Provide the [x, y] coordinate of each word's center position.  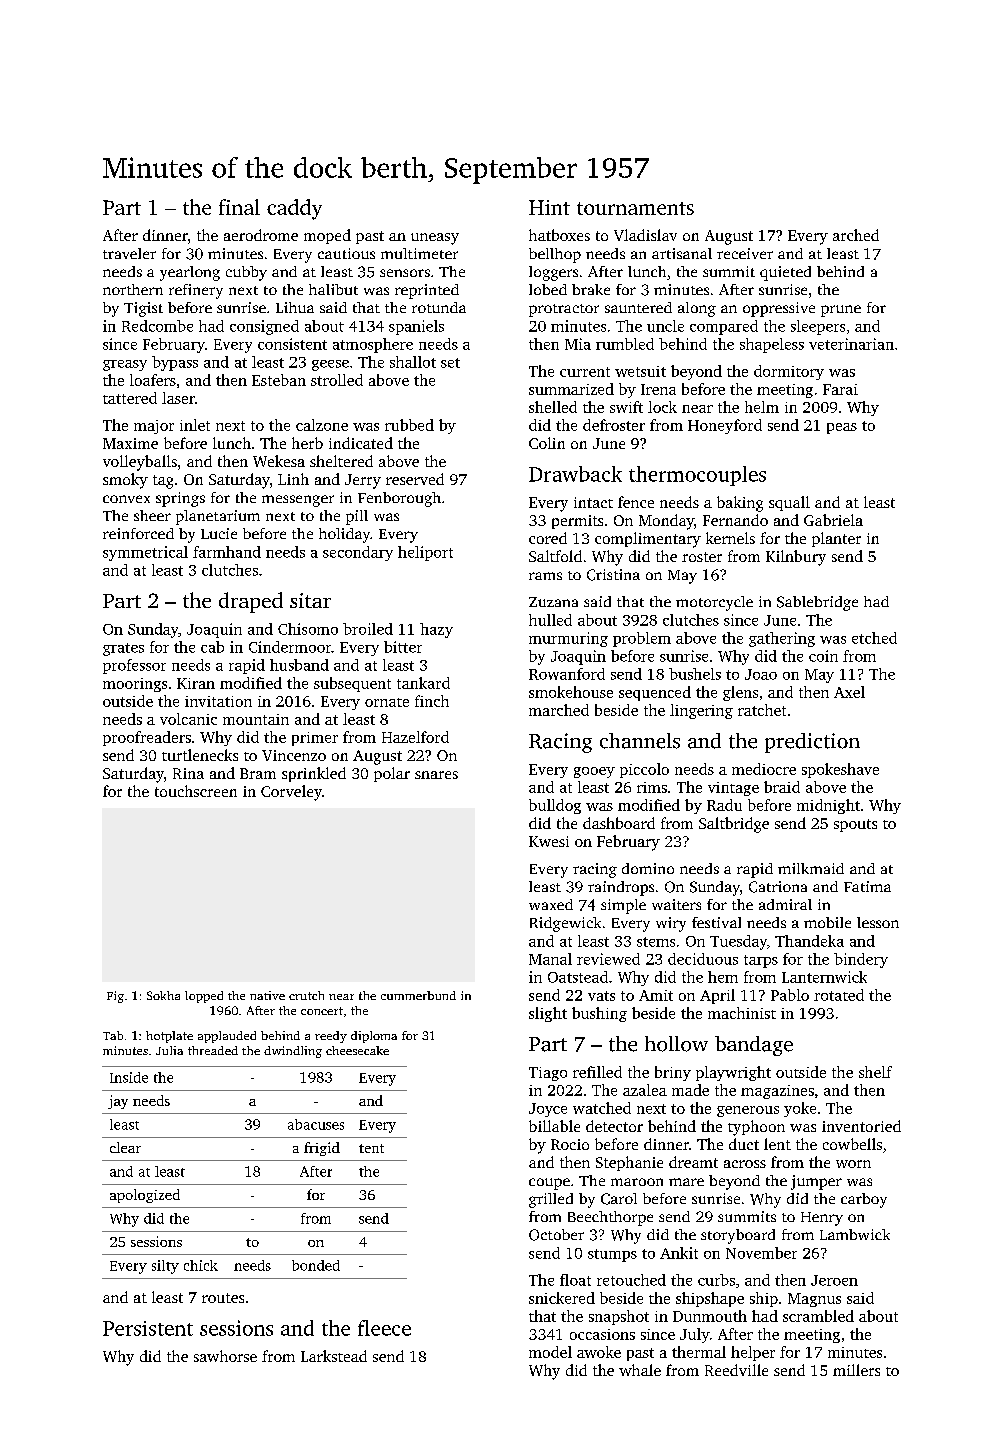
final [239, 207]
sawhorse [225, 1356]
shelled [553, 407]
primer [315, 739]
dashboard [619, 823]
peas [842, 428]
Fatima [867, 886]
